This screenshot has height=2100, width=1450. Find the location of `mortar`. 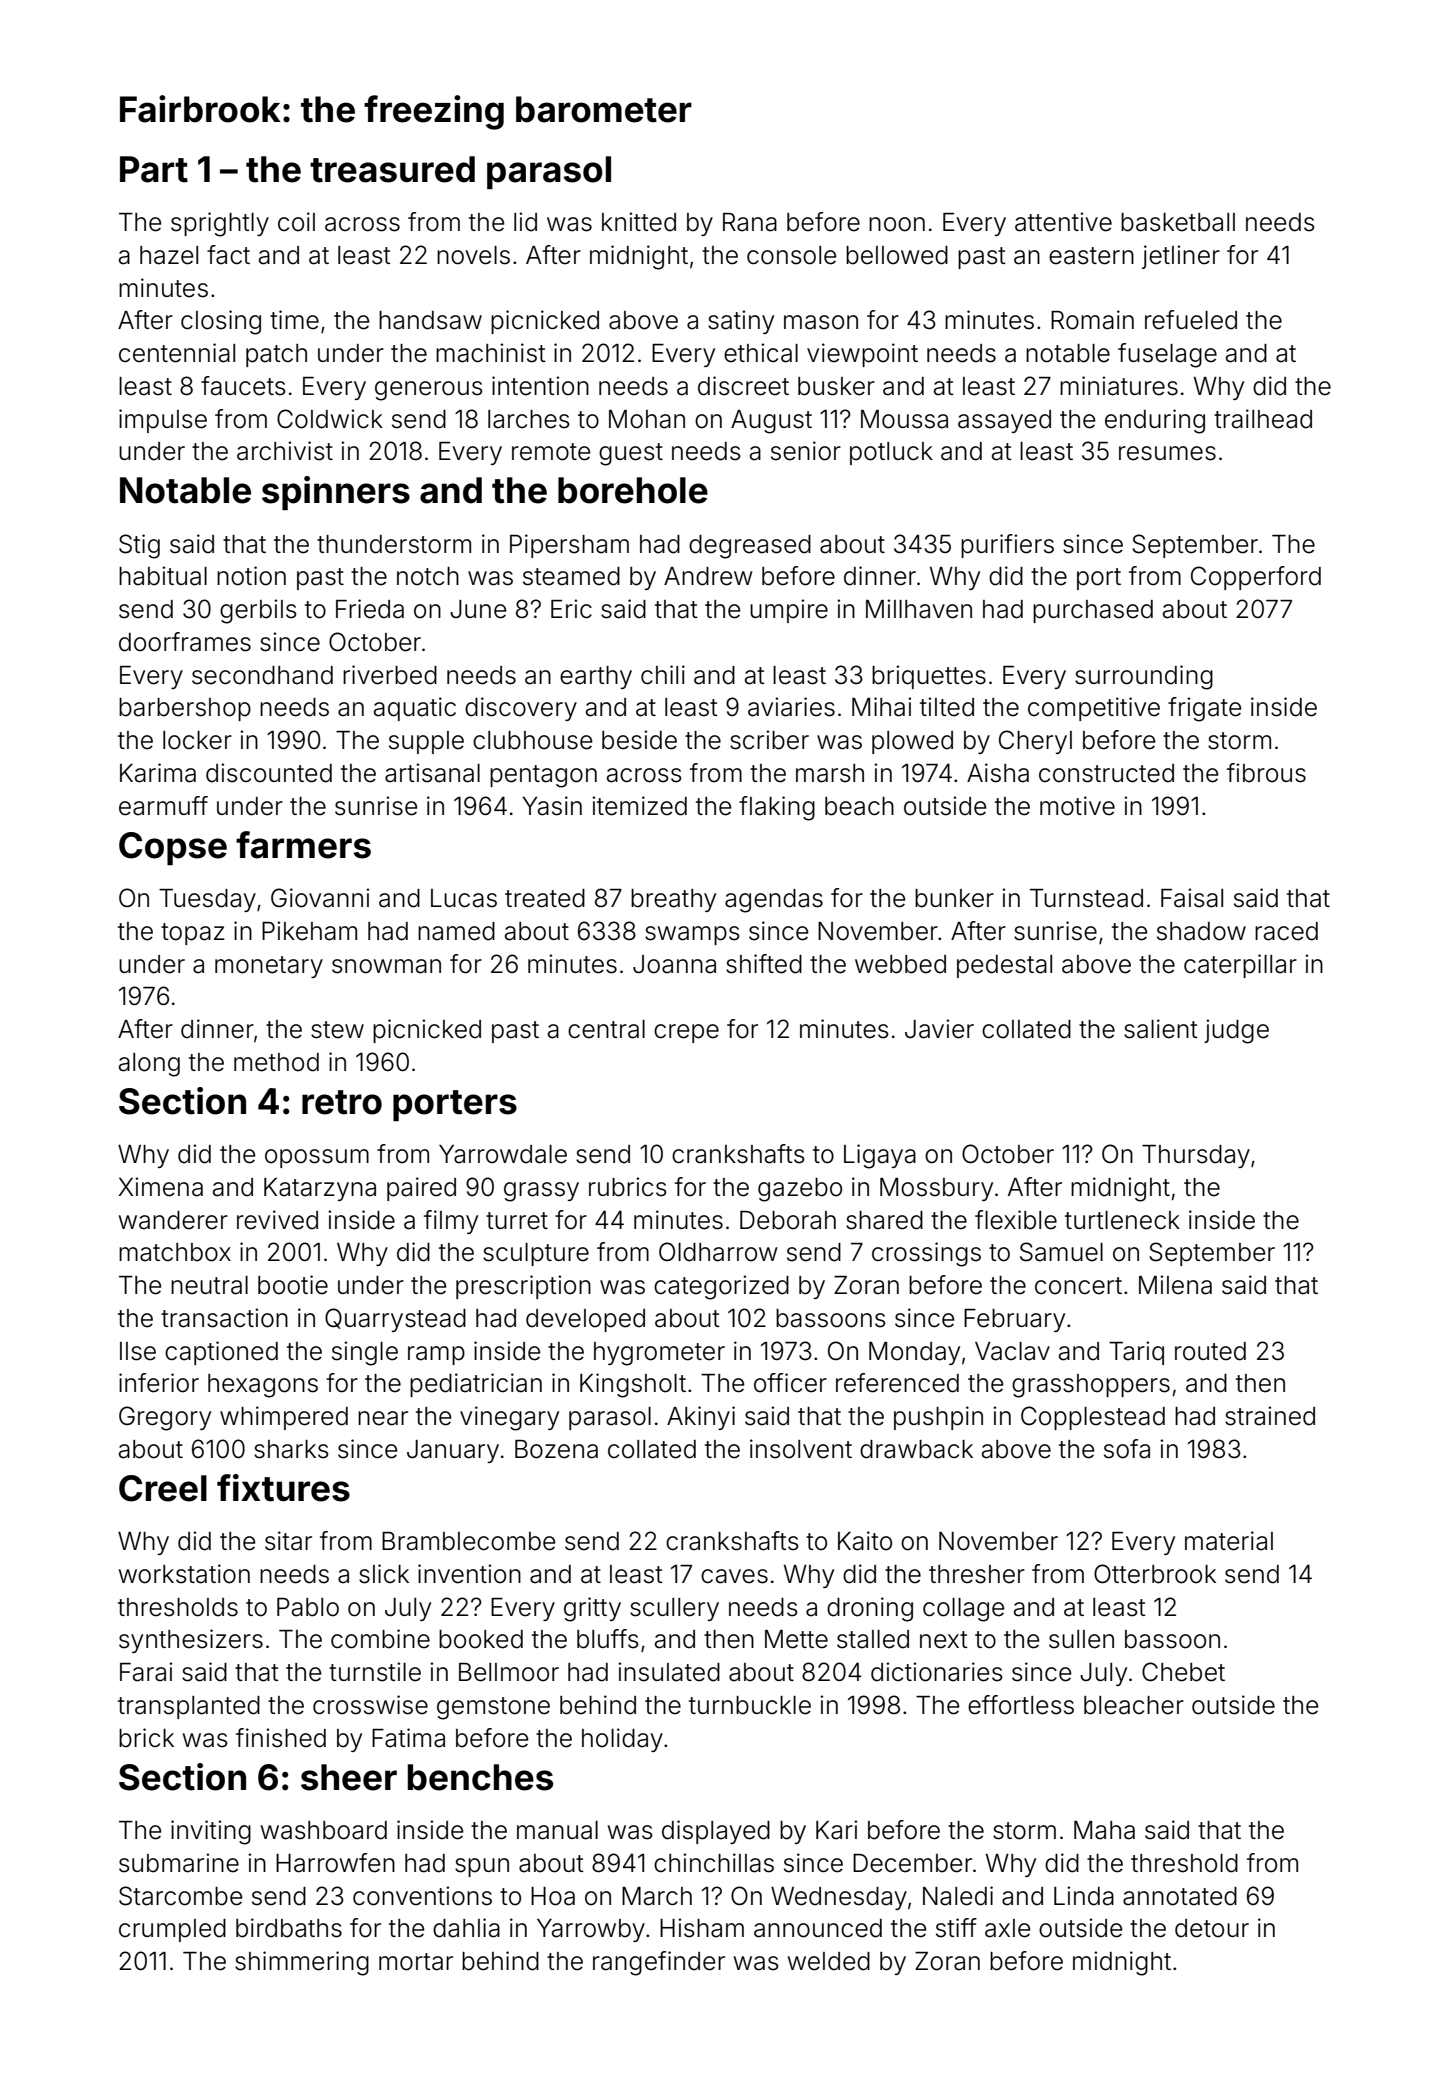

mortar is located at coordinates (416, 1962).
